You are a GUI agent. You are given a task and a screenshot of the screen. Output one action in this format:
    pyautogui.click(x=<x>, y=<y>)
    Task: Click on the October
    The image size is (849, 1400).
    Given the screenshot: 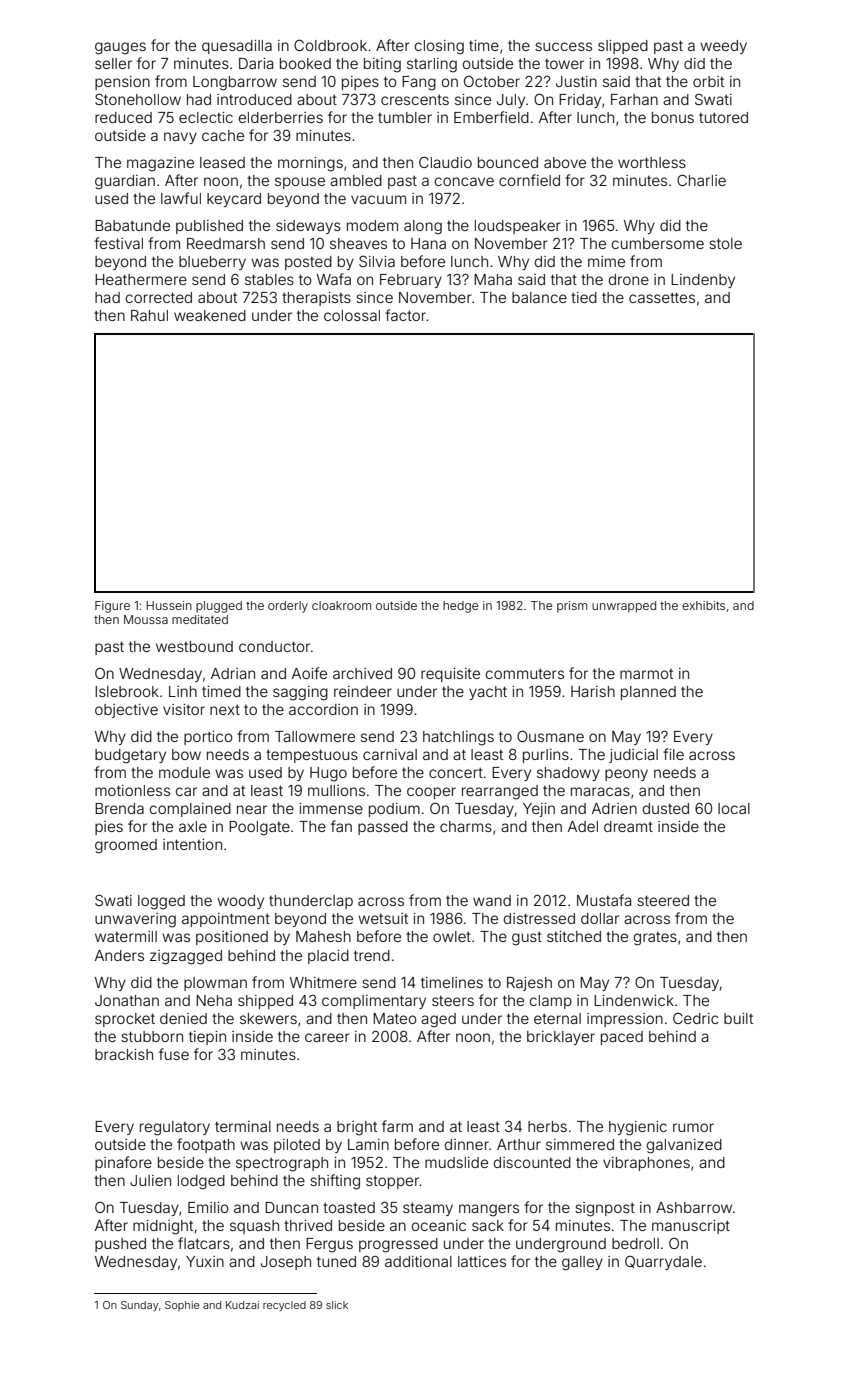 What is the action you would take?
    pyautogui.click(x=492, y=81)
